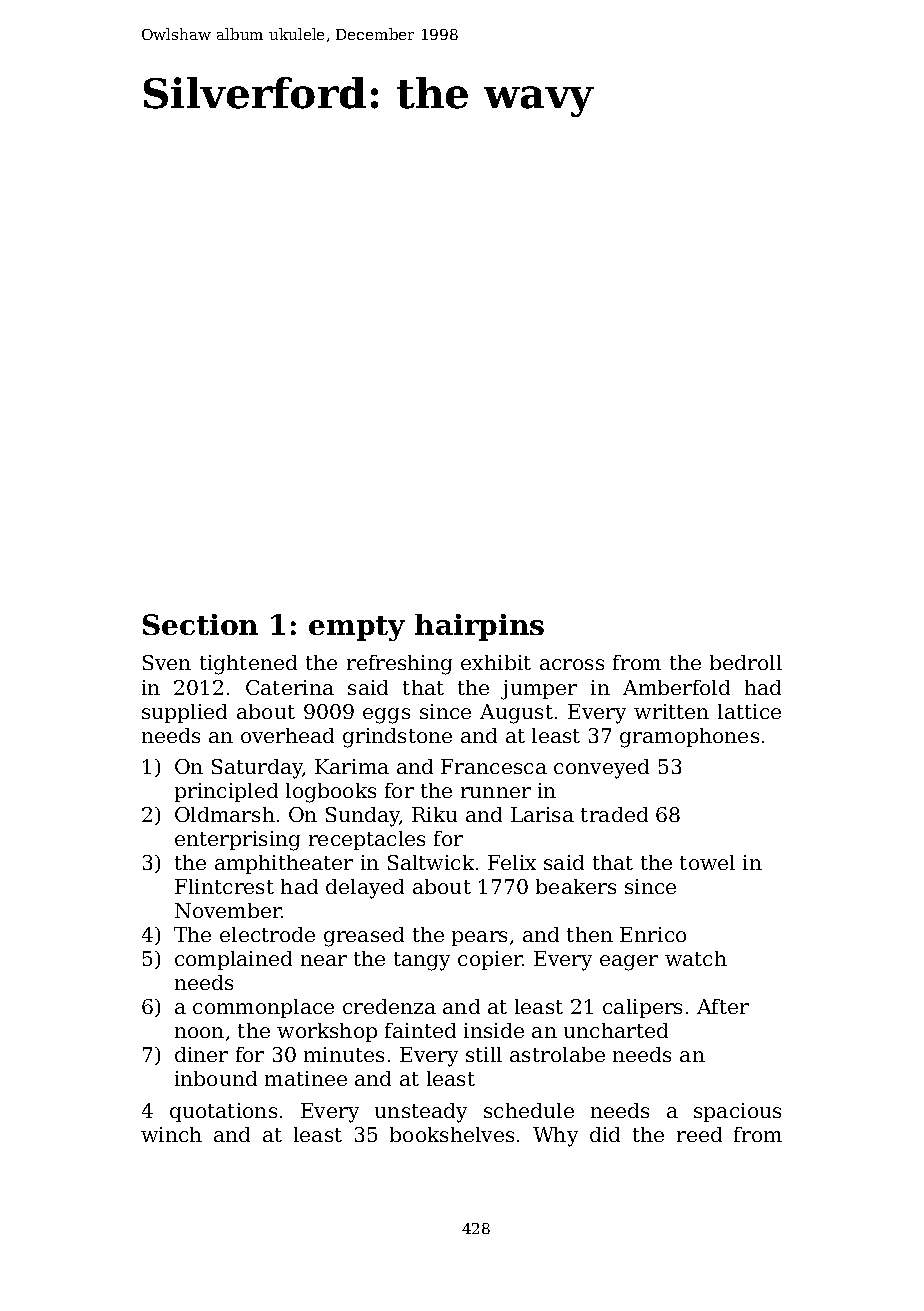 The height and width of the screenshot is (1311, 924). I want to click on empty, so click(357, 628).
